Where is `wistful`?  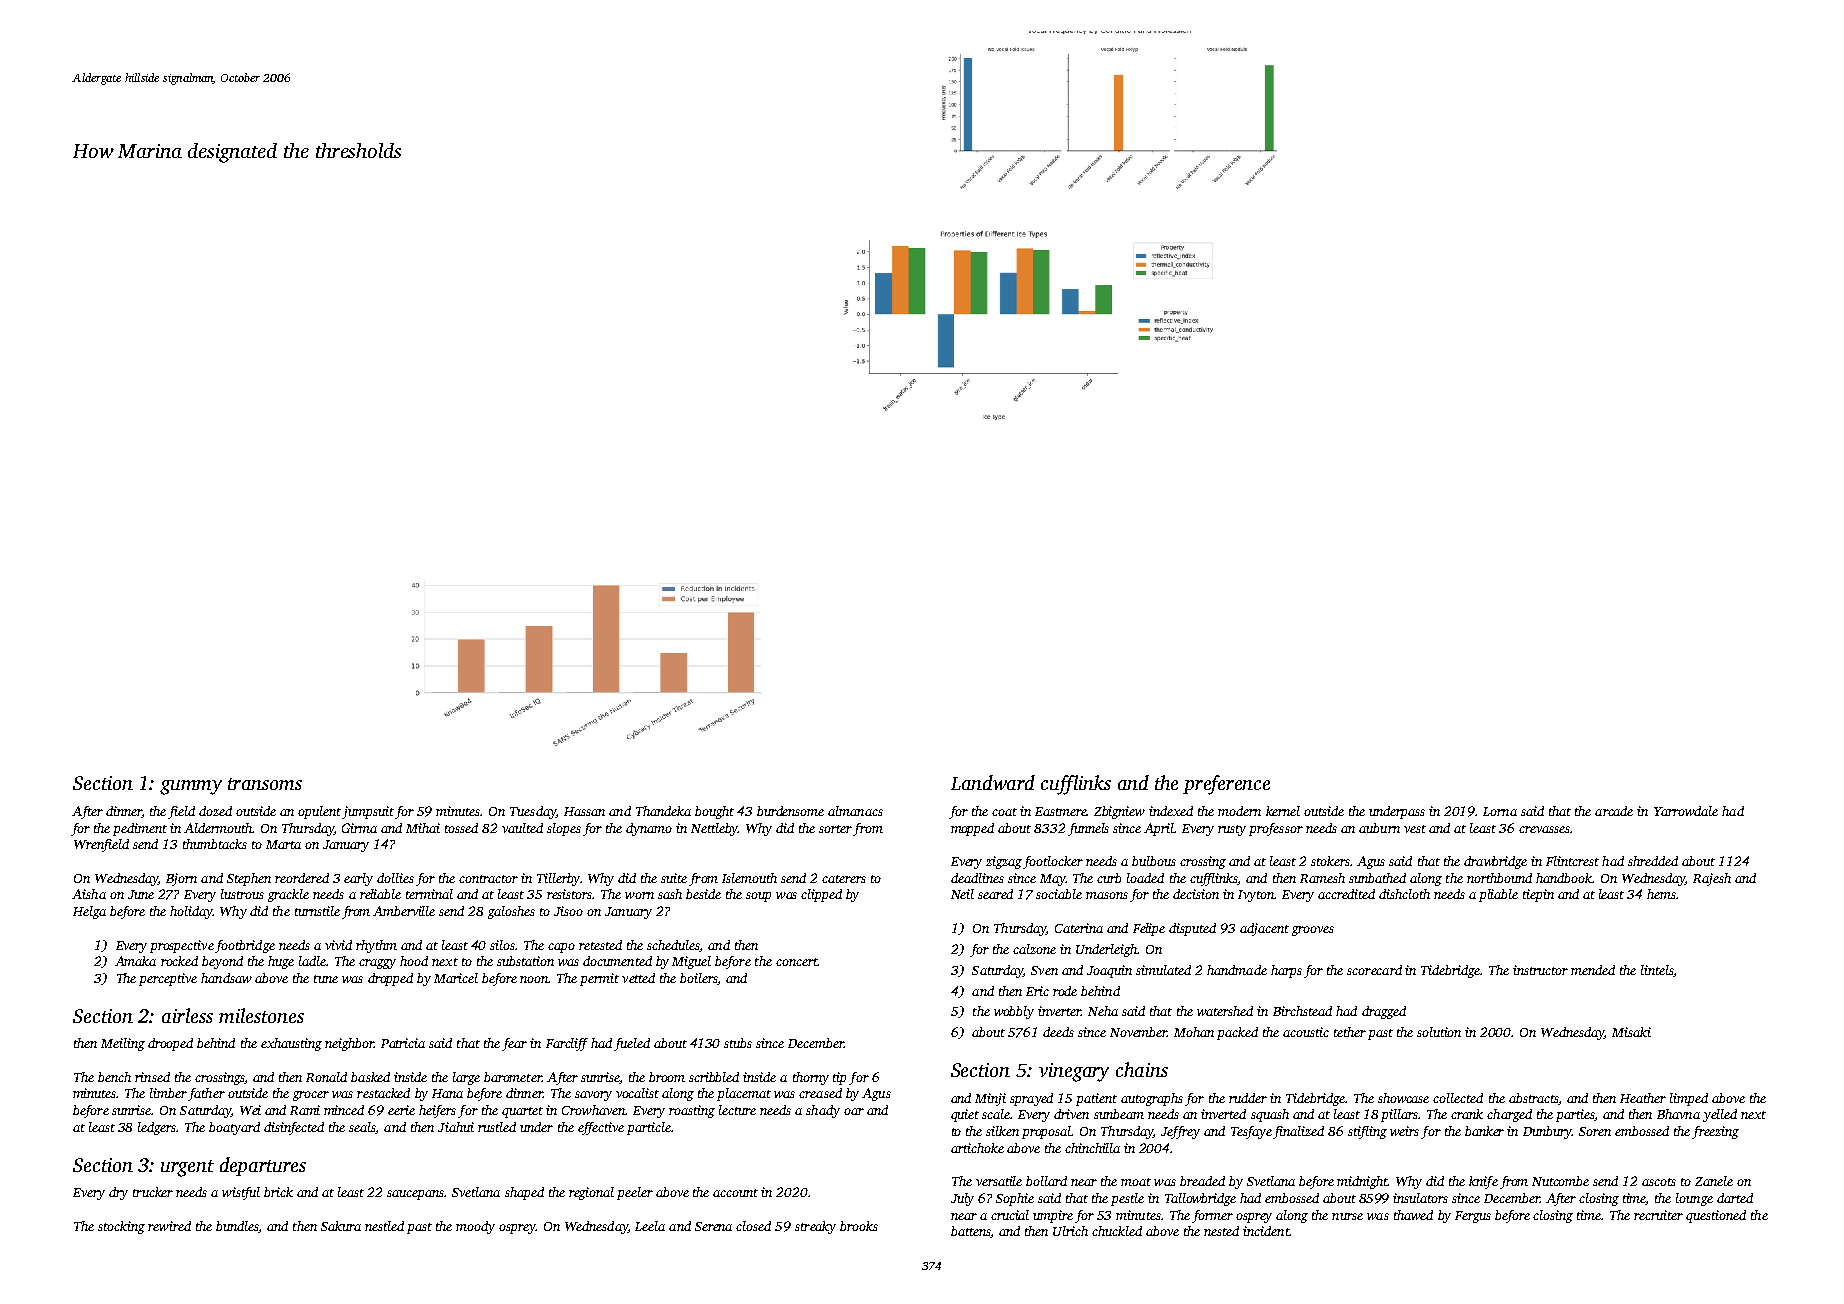
wistful is located at coordinates (241, 1193).
